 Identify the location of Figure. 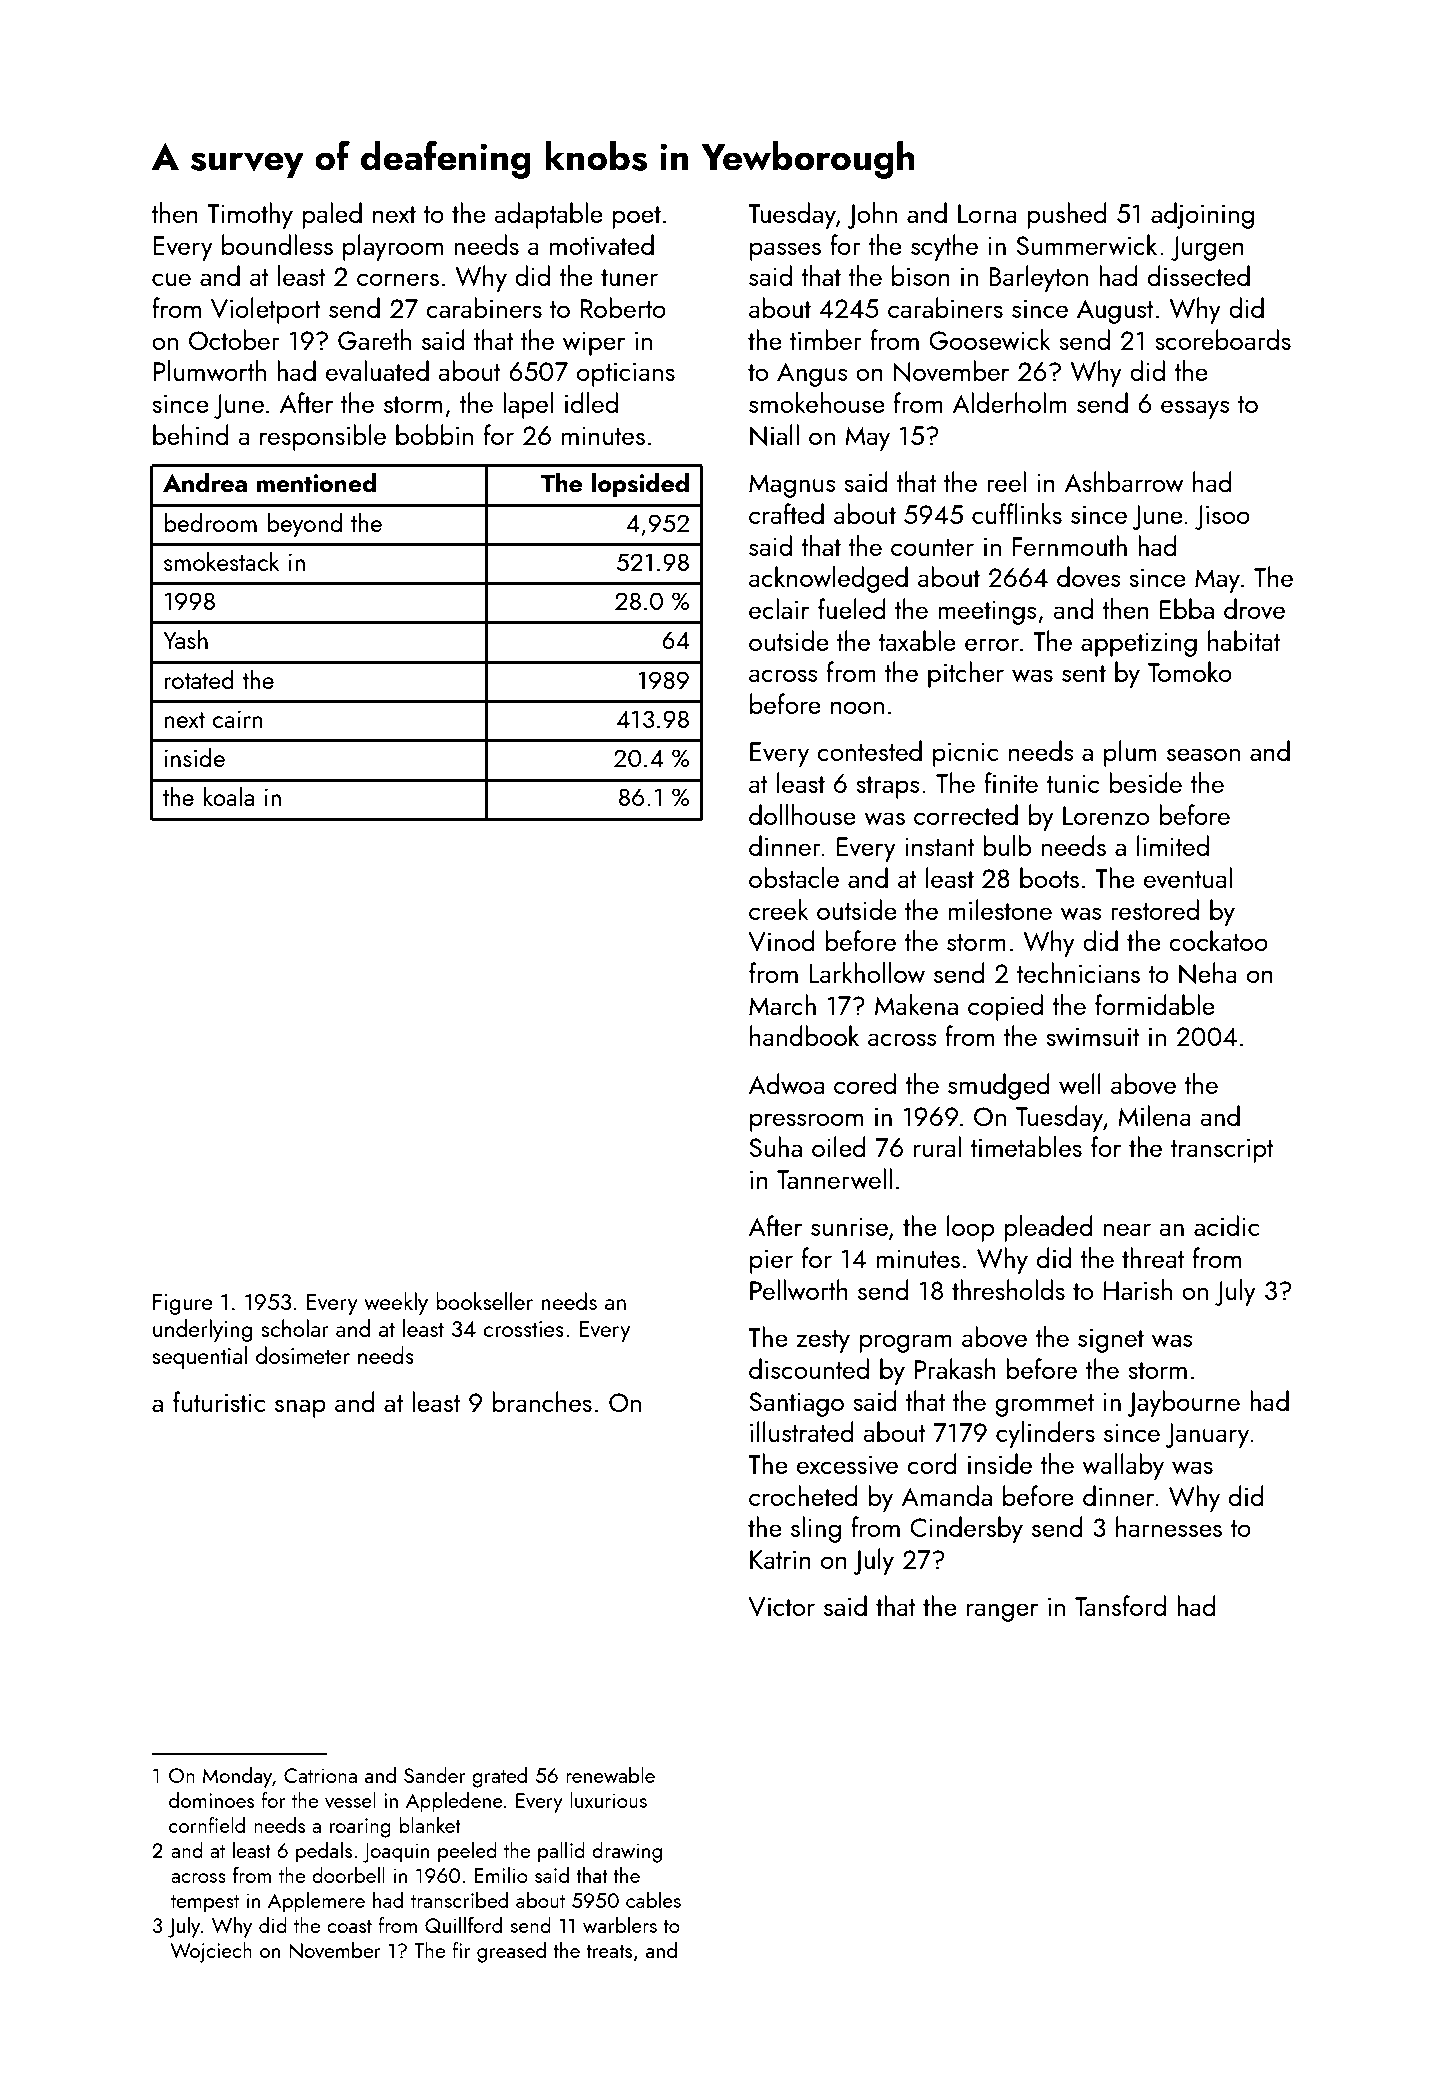
(183, 1304).
